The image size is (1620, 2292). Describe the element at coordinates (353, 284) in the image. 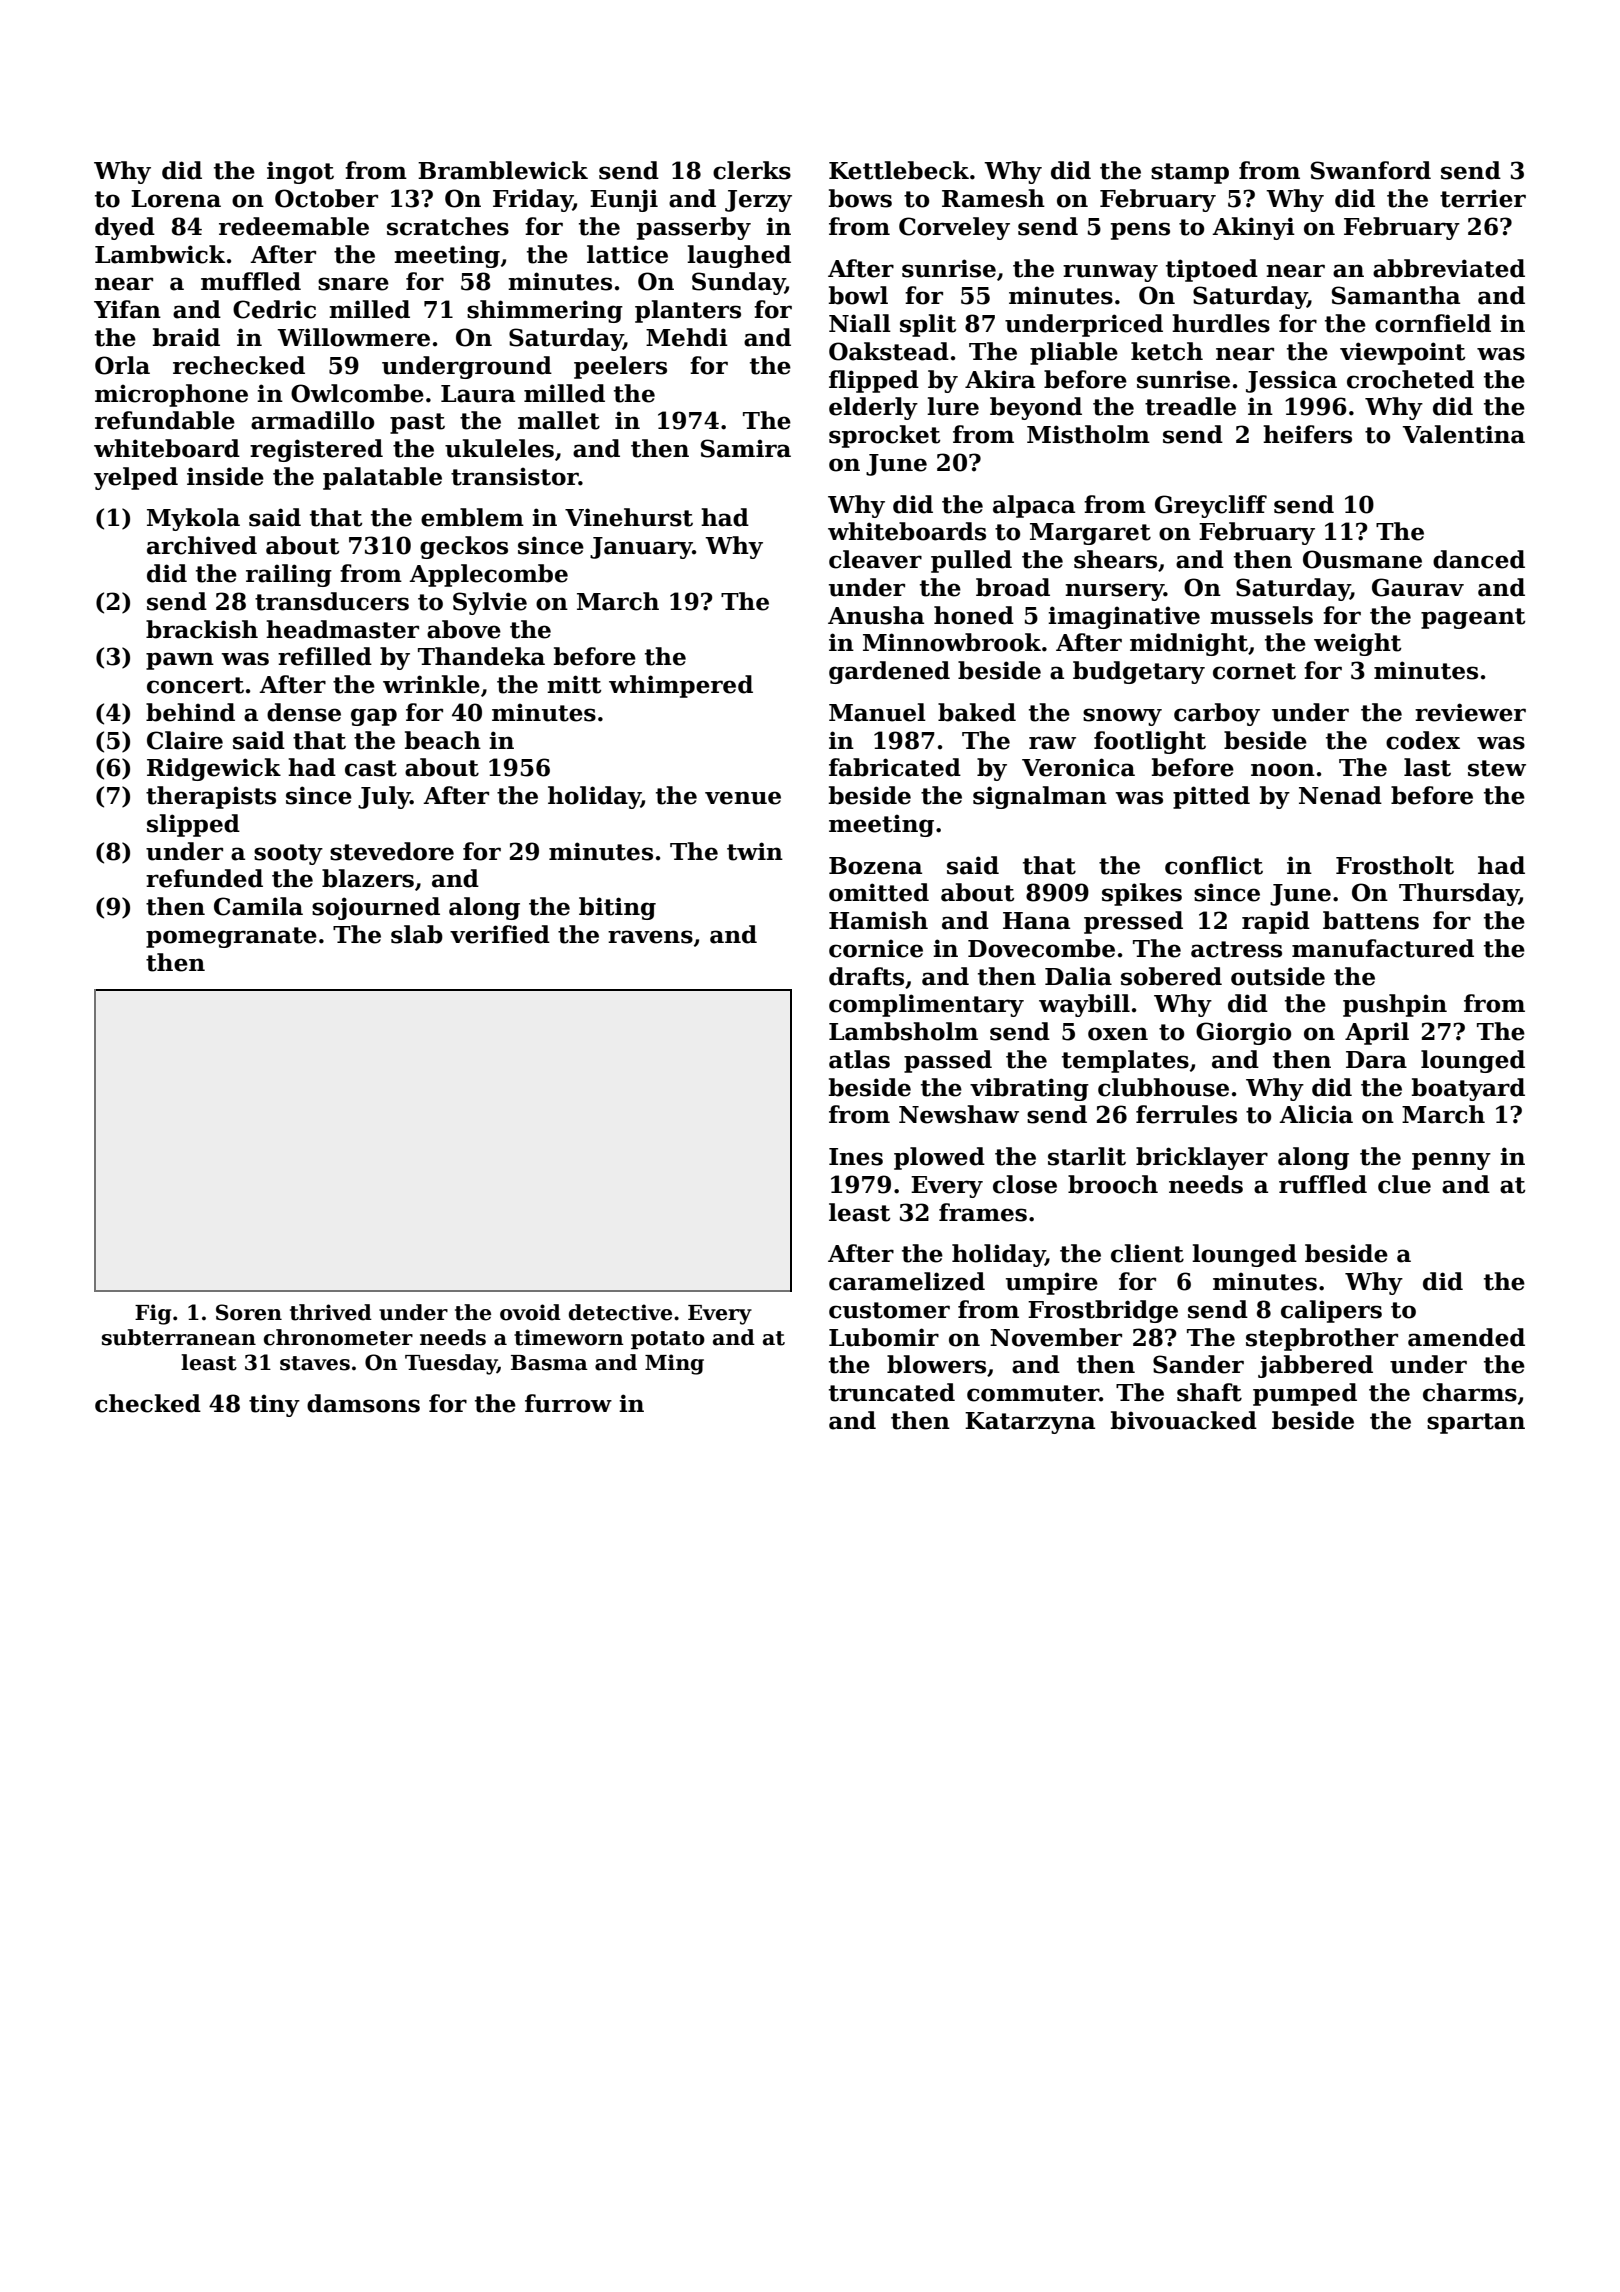

I see `snare` at that location.
